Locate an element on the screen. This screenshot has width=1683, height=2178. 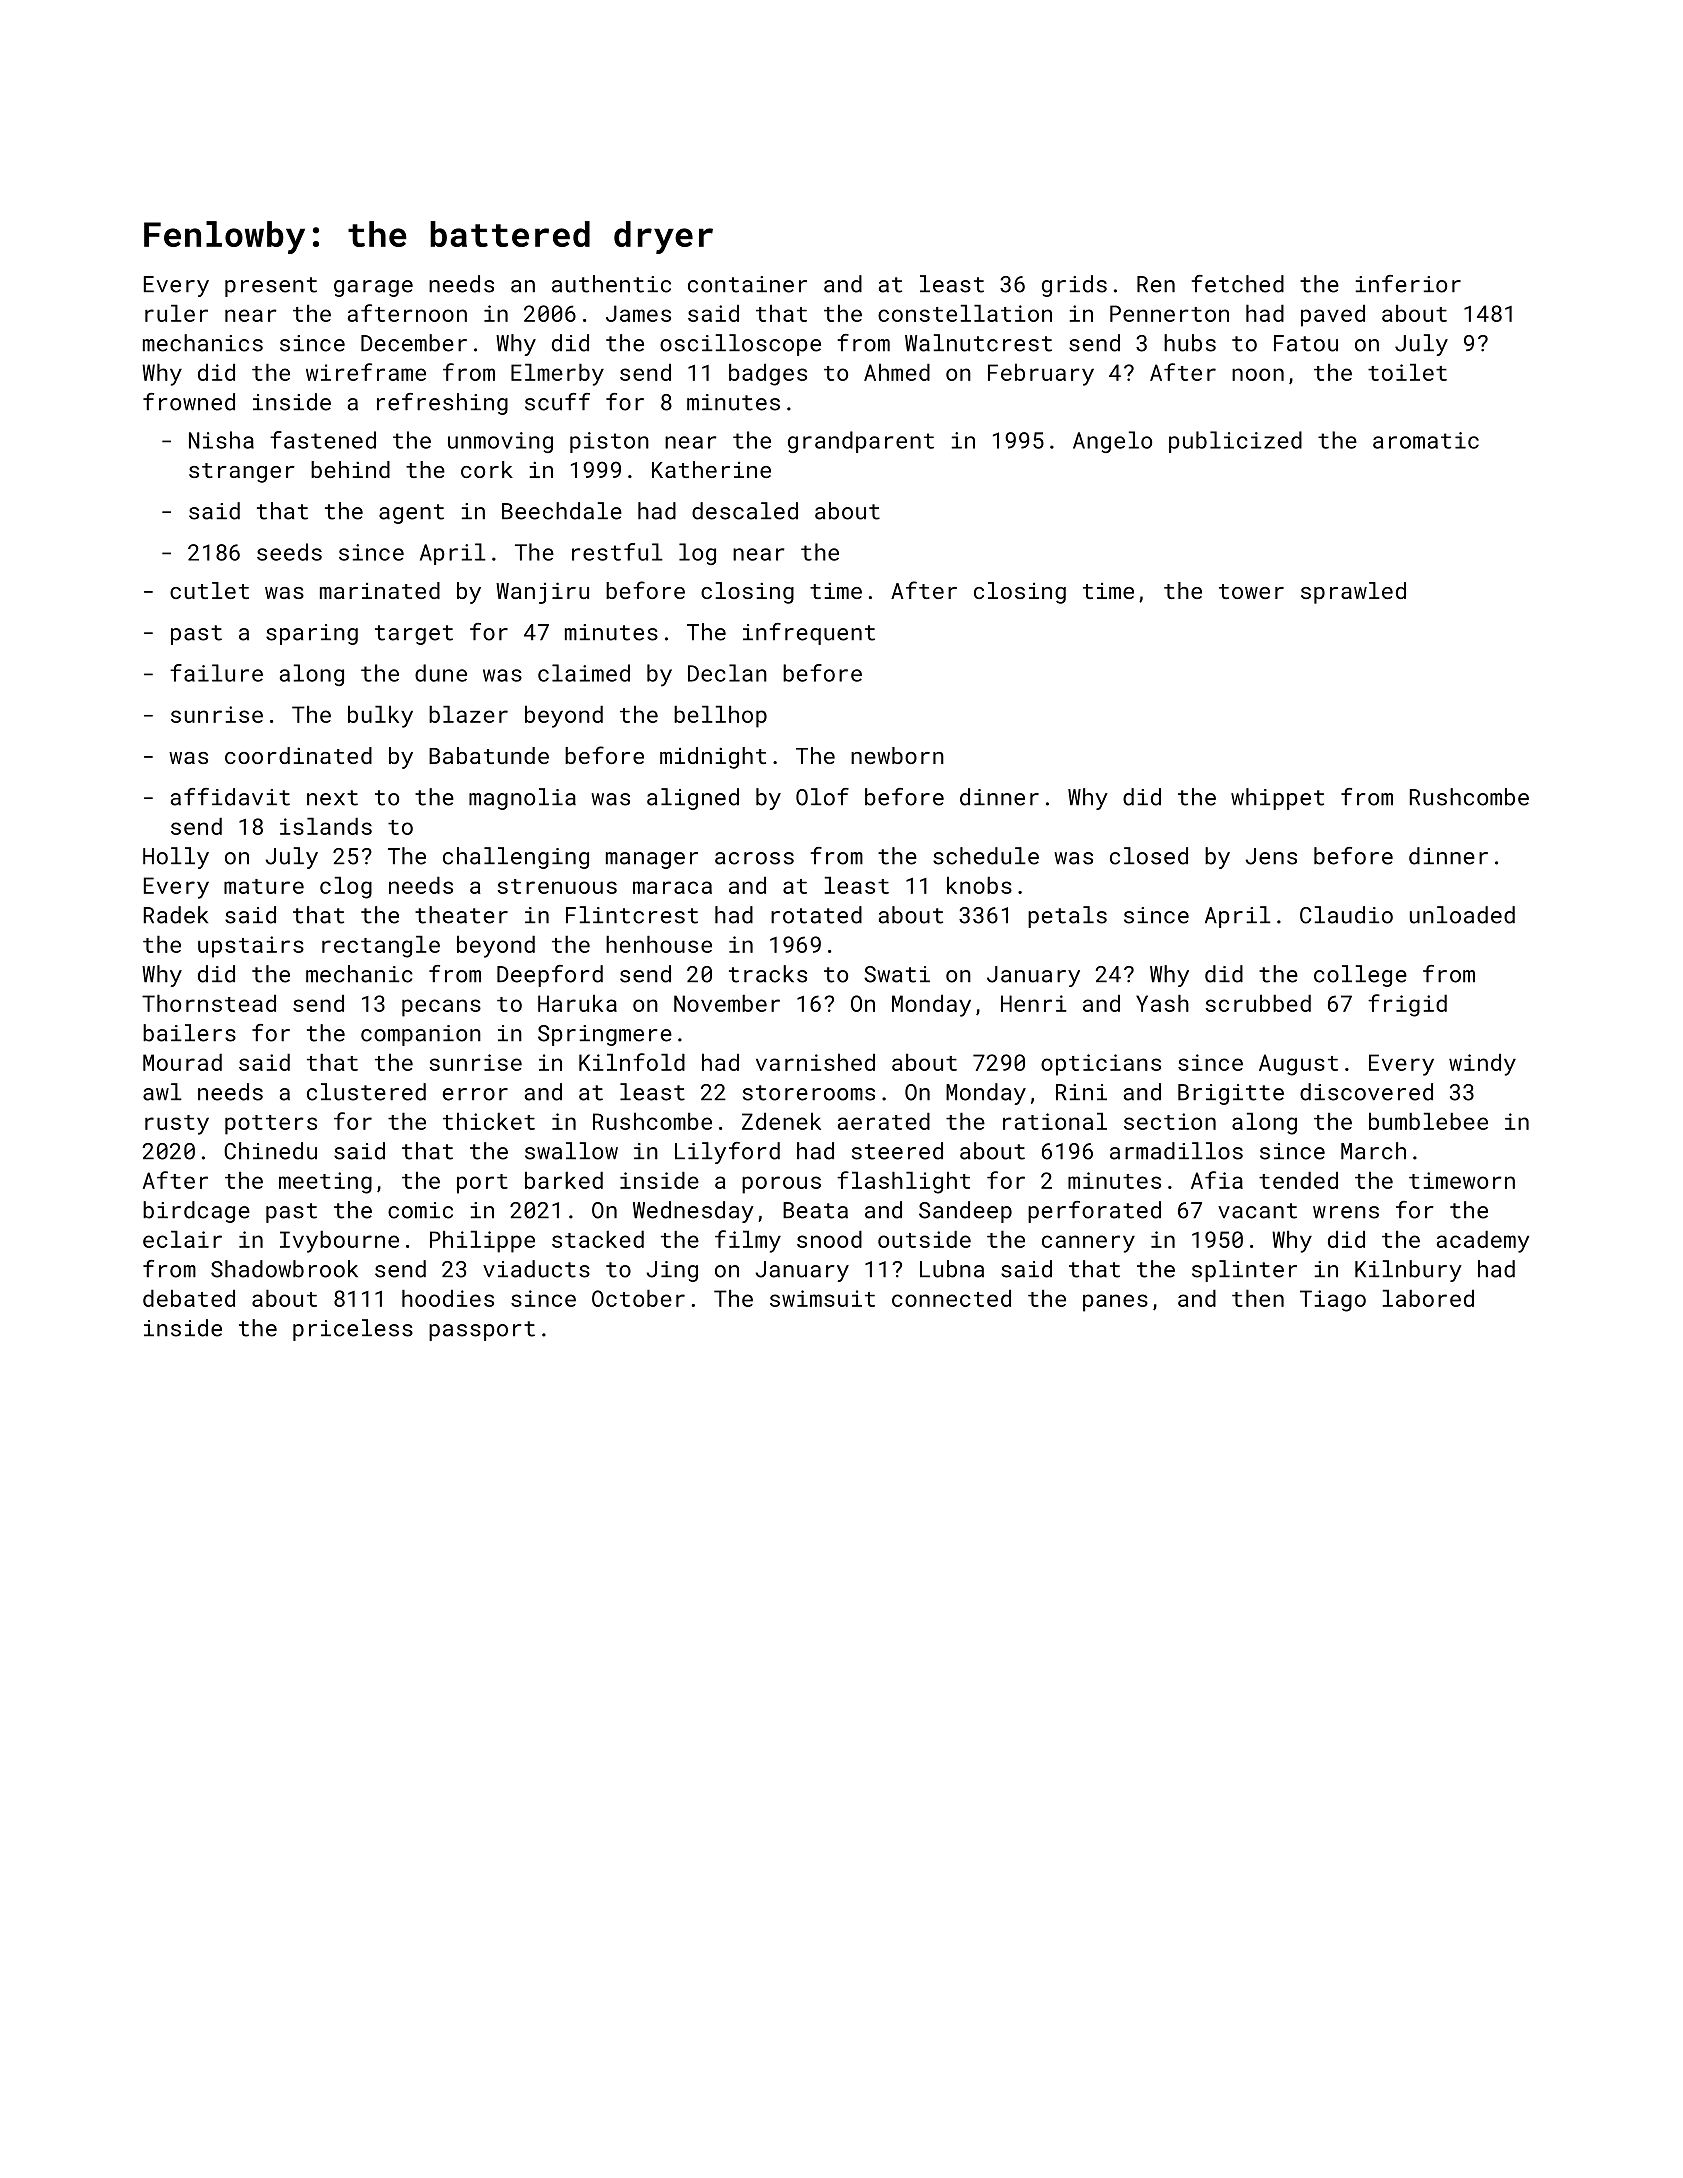
priceless is located at coordinates (353, 1330).
